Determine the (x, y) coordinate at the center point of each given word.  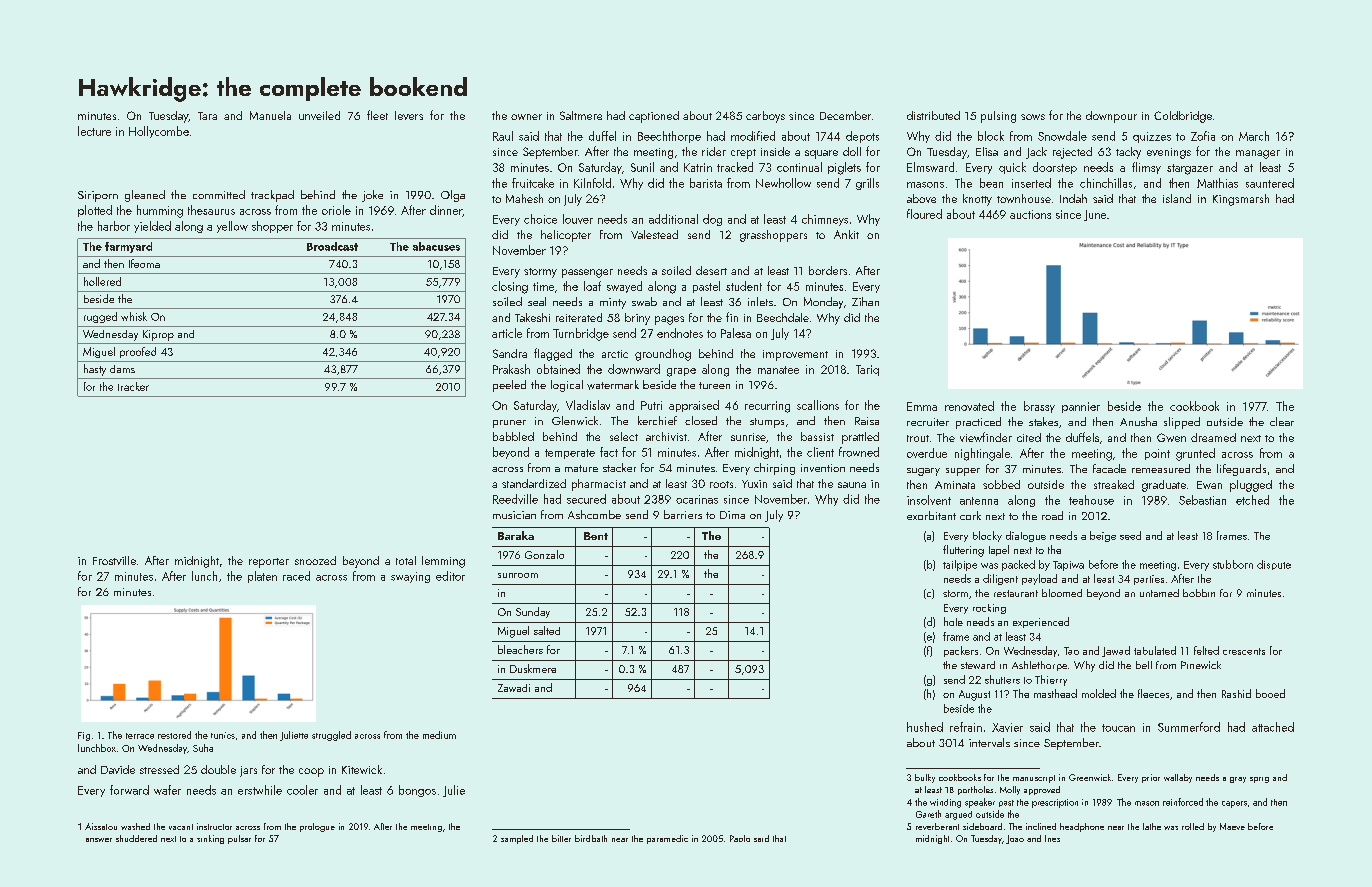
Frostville (114, 560)
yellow (232, 227)
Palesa (736, 333)
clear (1282, 421)
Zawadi (514, 688)
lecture (94, 131)
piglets (844, 168)
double (218, 769)
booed (1270, 693)
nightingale (982, 454)
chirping (774, 469)
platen (262, 577)
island (1177, 198)
